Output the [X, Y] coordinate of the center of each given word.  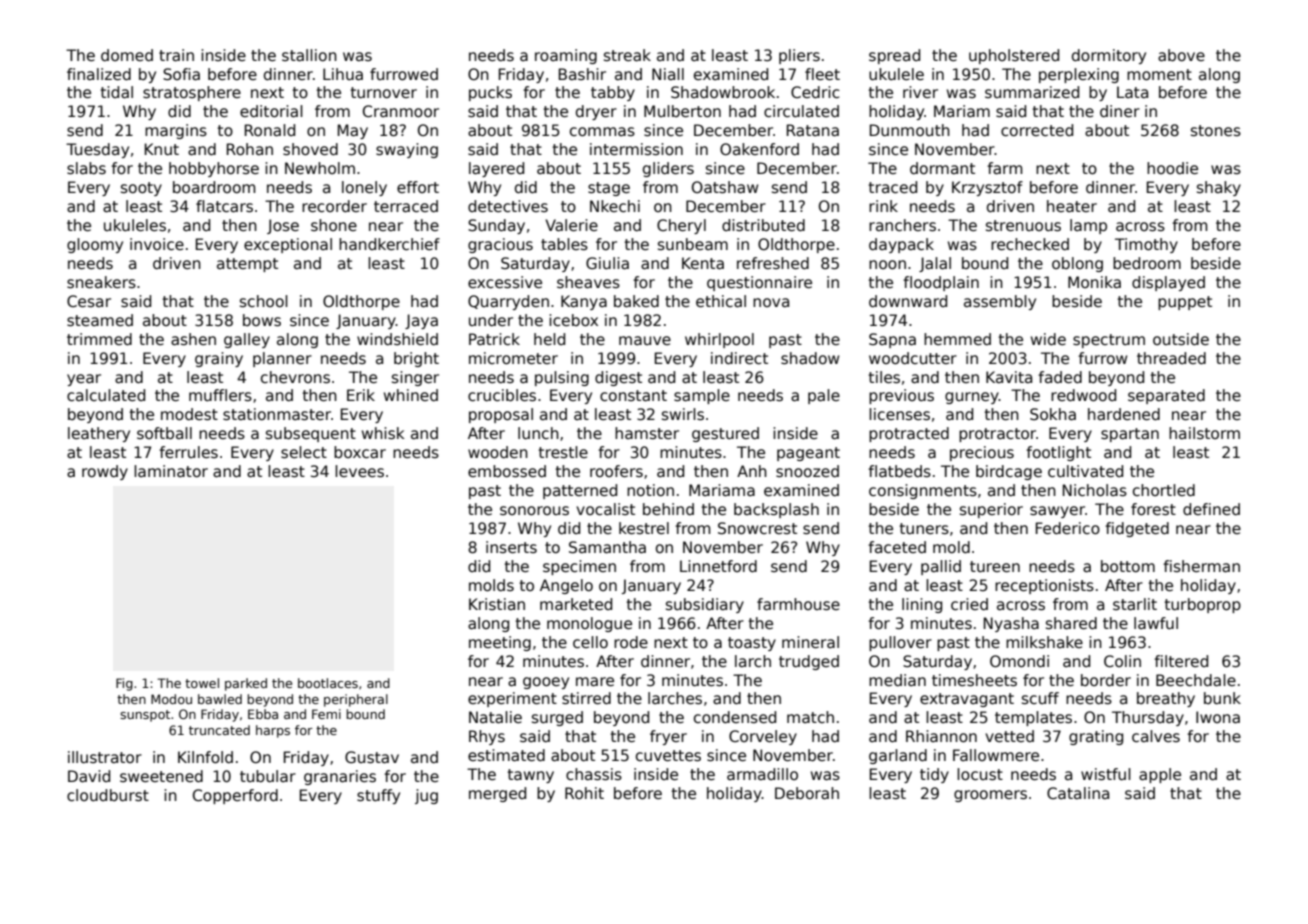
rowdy [105, 472]
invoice [157, 244]
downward [908, 301]
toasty [752, 644]
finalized [99, 74]
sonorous [534, 511]
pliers [799, 56]
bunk [1222, 698]
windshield [397, 339]
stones [1216, 130]
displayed [1168, 283]
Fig [124, 684]
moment [1159, 75]
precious [982, 453]
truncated [219, 730]
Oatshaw [725, 187]
